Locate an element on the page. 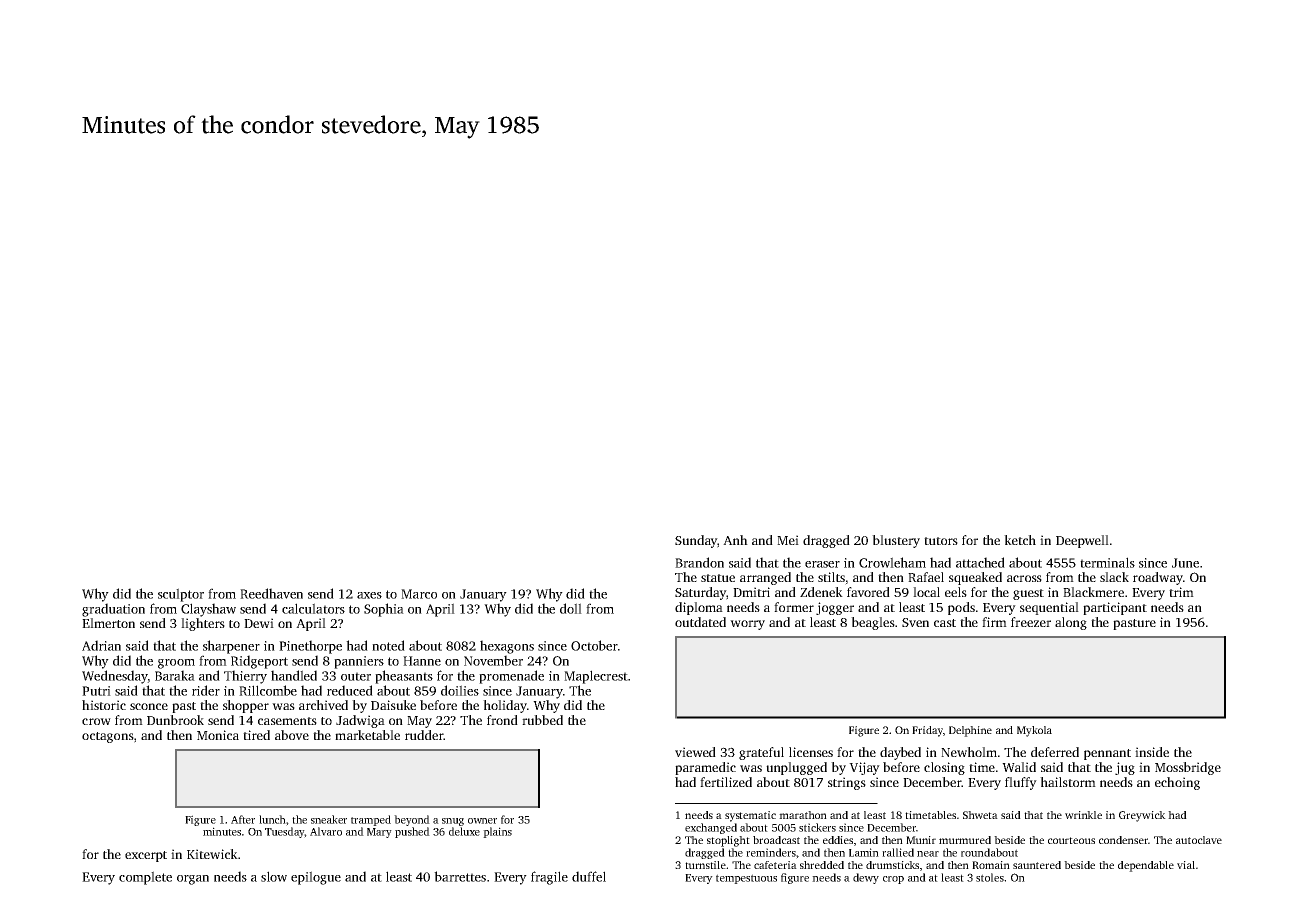 This page has height=924, width=1308. sculptor is located at coordinates (181, 595).
